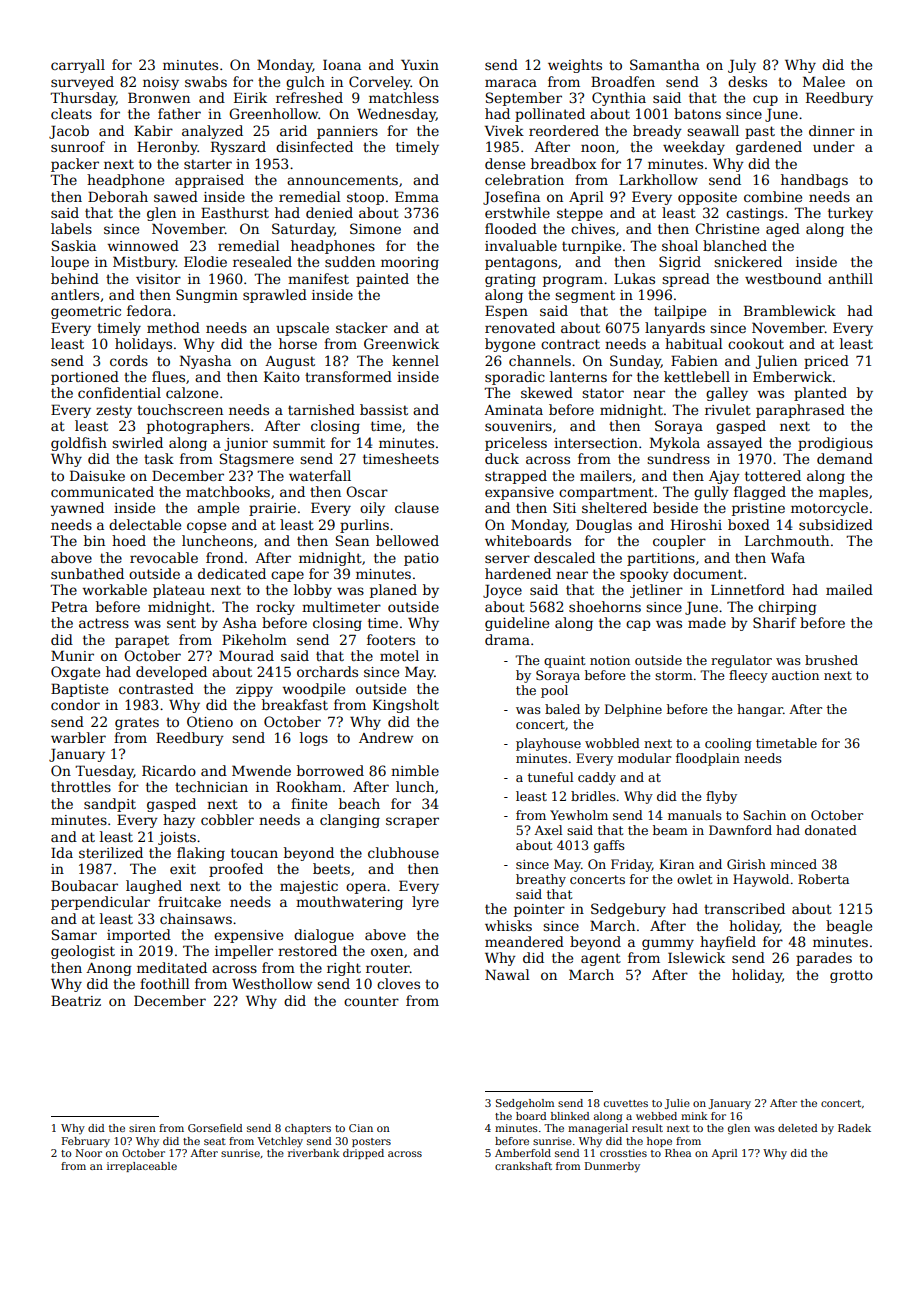 The height and width of the screenshot is (1314, 924). Describe the element at coordinates (845, 458) in the screenshot. I see `demand` at that location.
